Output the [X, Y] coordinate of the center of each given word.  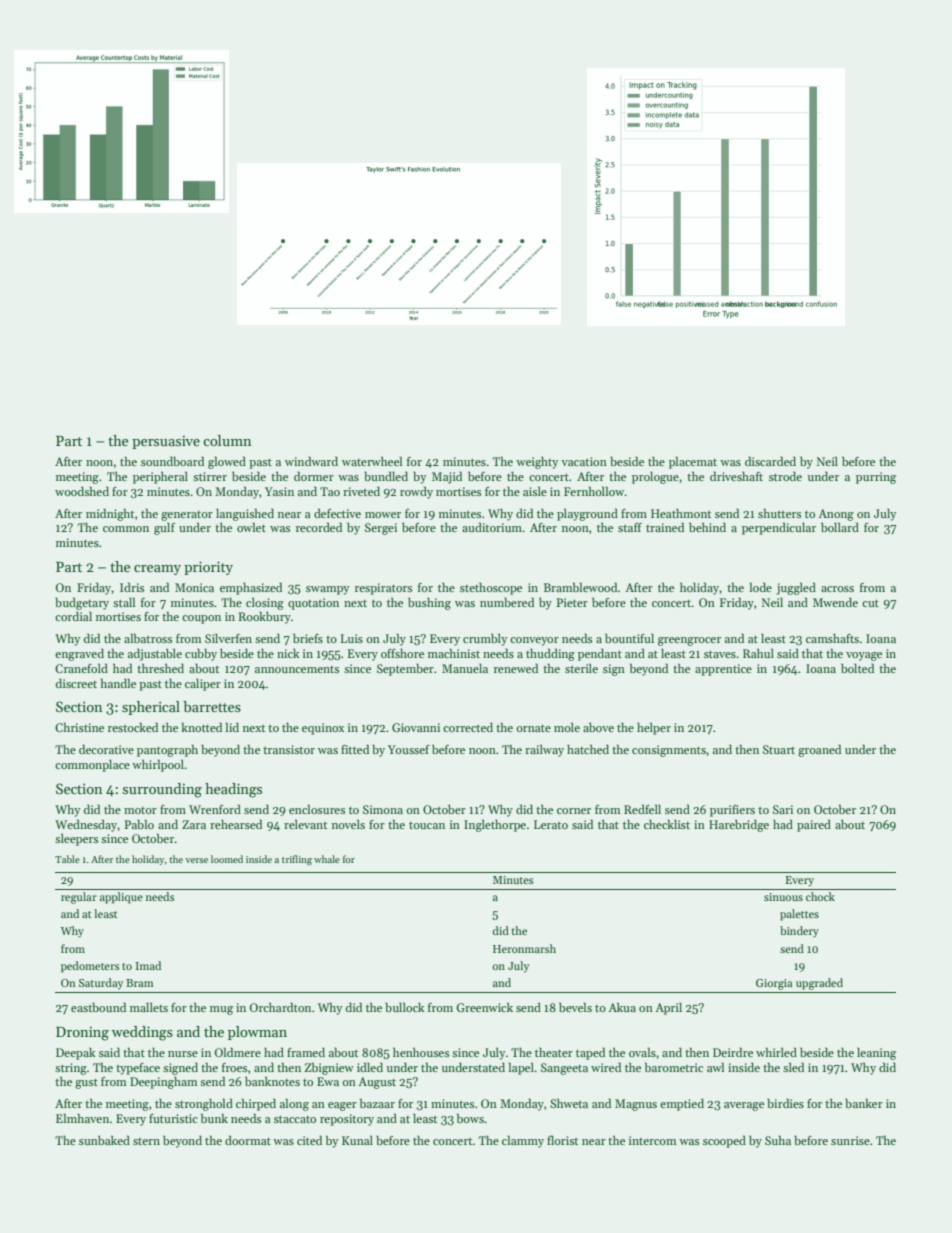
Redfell [642, 809]
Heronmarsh [524, 948]
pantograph [167, 750]
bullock [405, 1007]
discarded [770, 461]
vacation [584, 461]
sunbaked [104, 1140]
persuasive [166, 442]
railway [544, 750]
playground [587, 514]
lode [761, 587]
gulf [164, 528]
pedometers [90, 967]
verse [196, 860]
